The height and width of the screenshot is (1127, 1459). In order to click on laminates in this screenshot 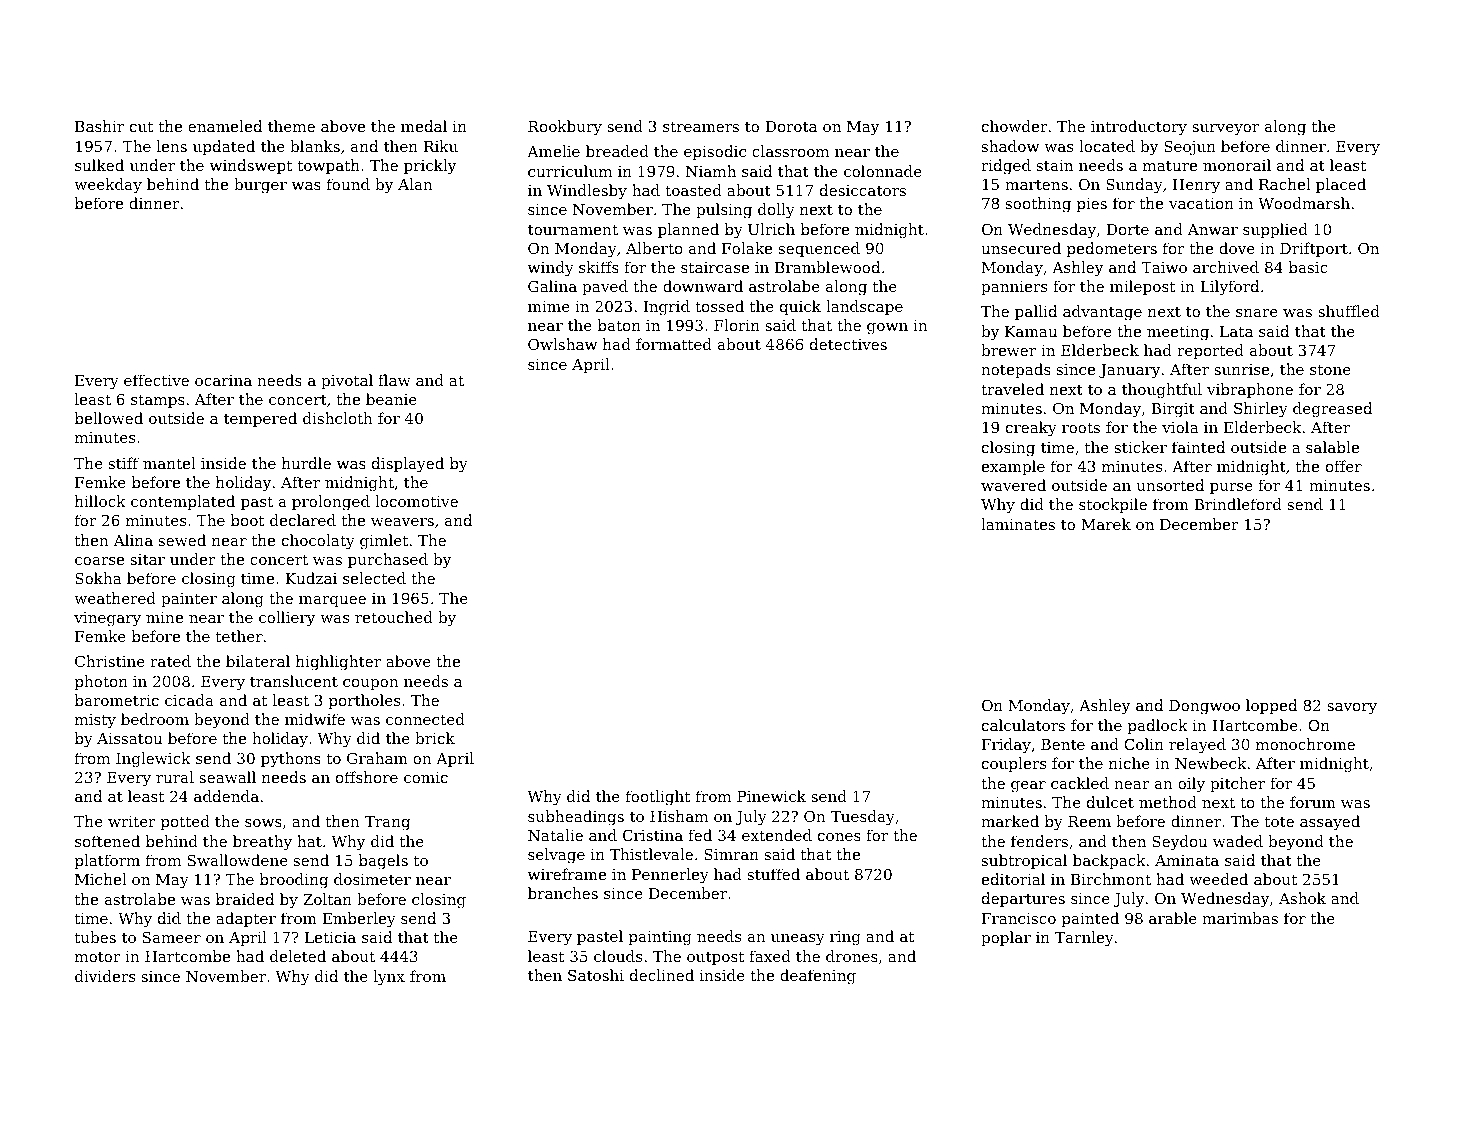, I will do `click(1018, 524)`.
